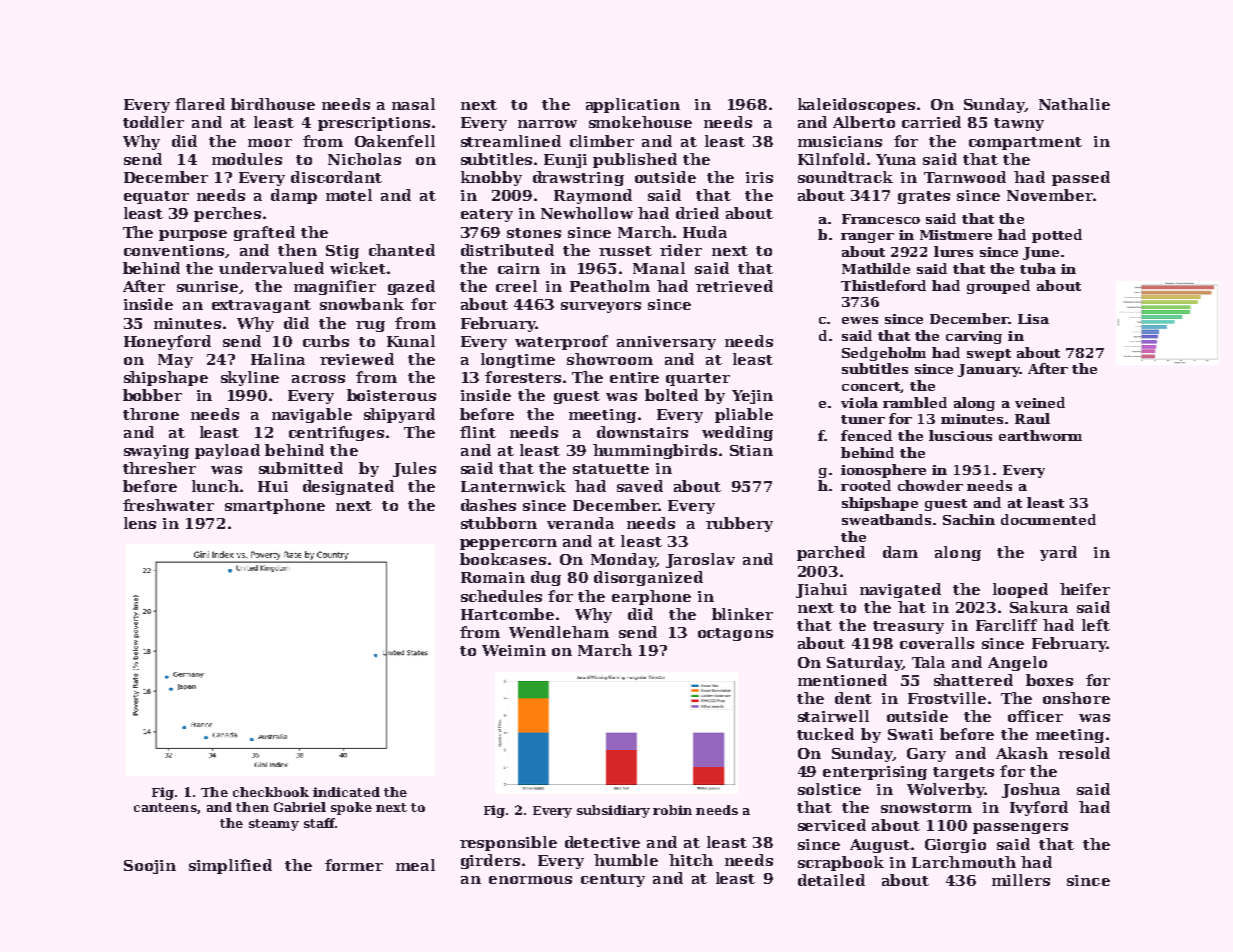 The image size is (1233, 952). What do you see at coordinates (1020, 828) in the document?
I see `passengers` at bounding box center [1020, 828].
